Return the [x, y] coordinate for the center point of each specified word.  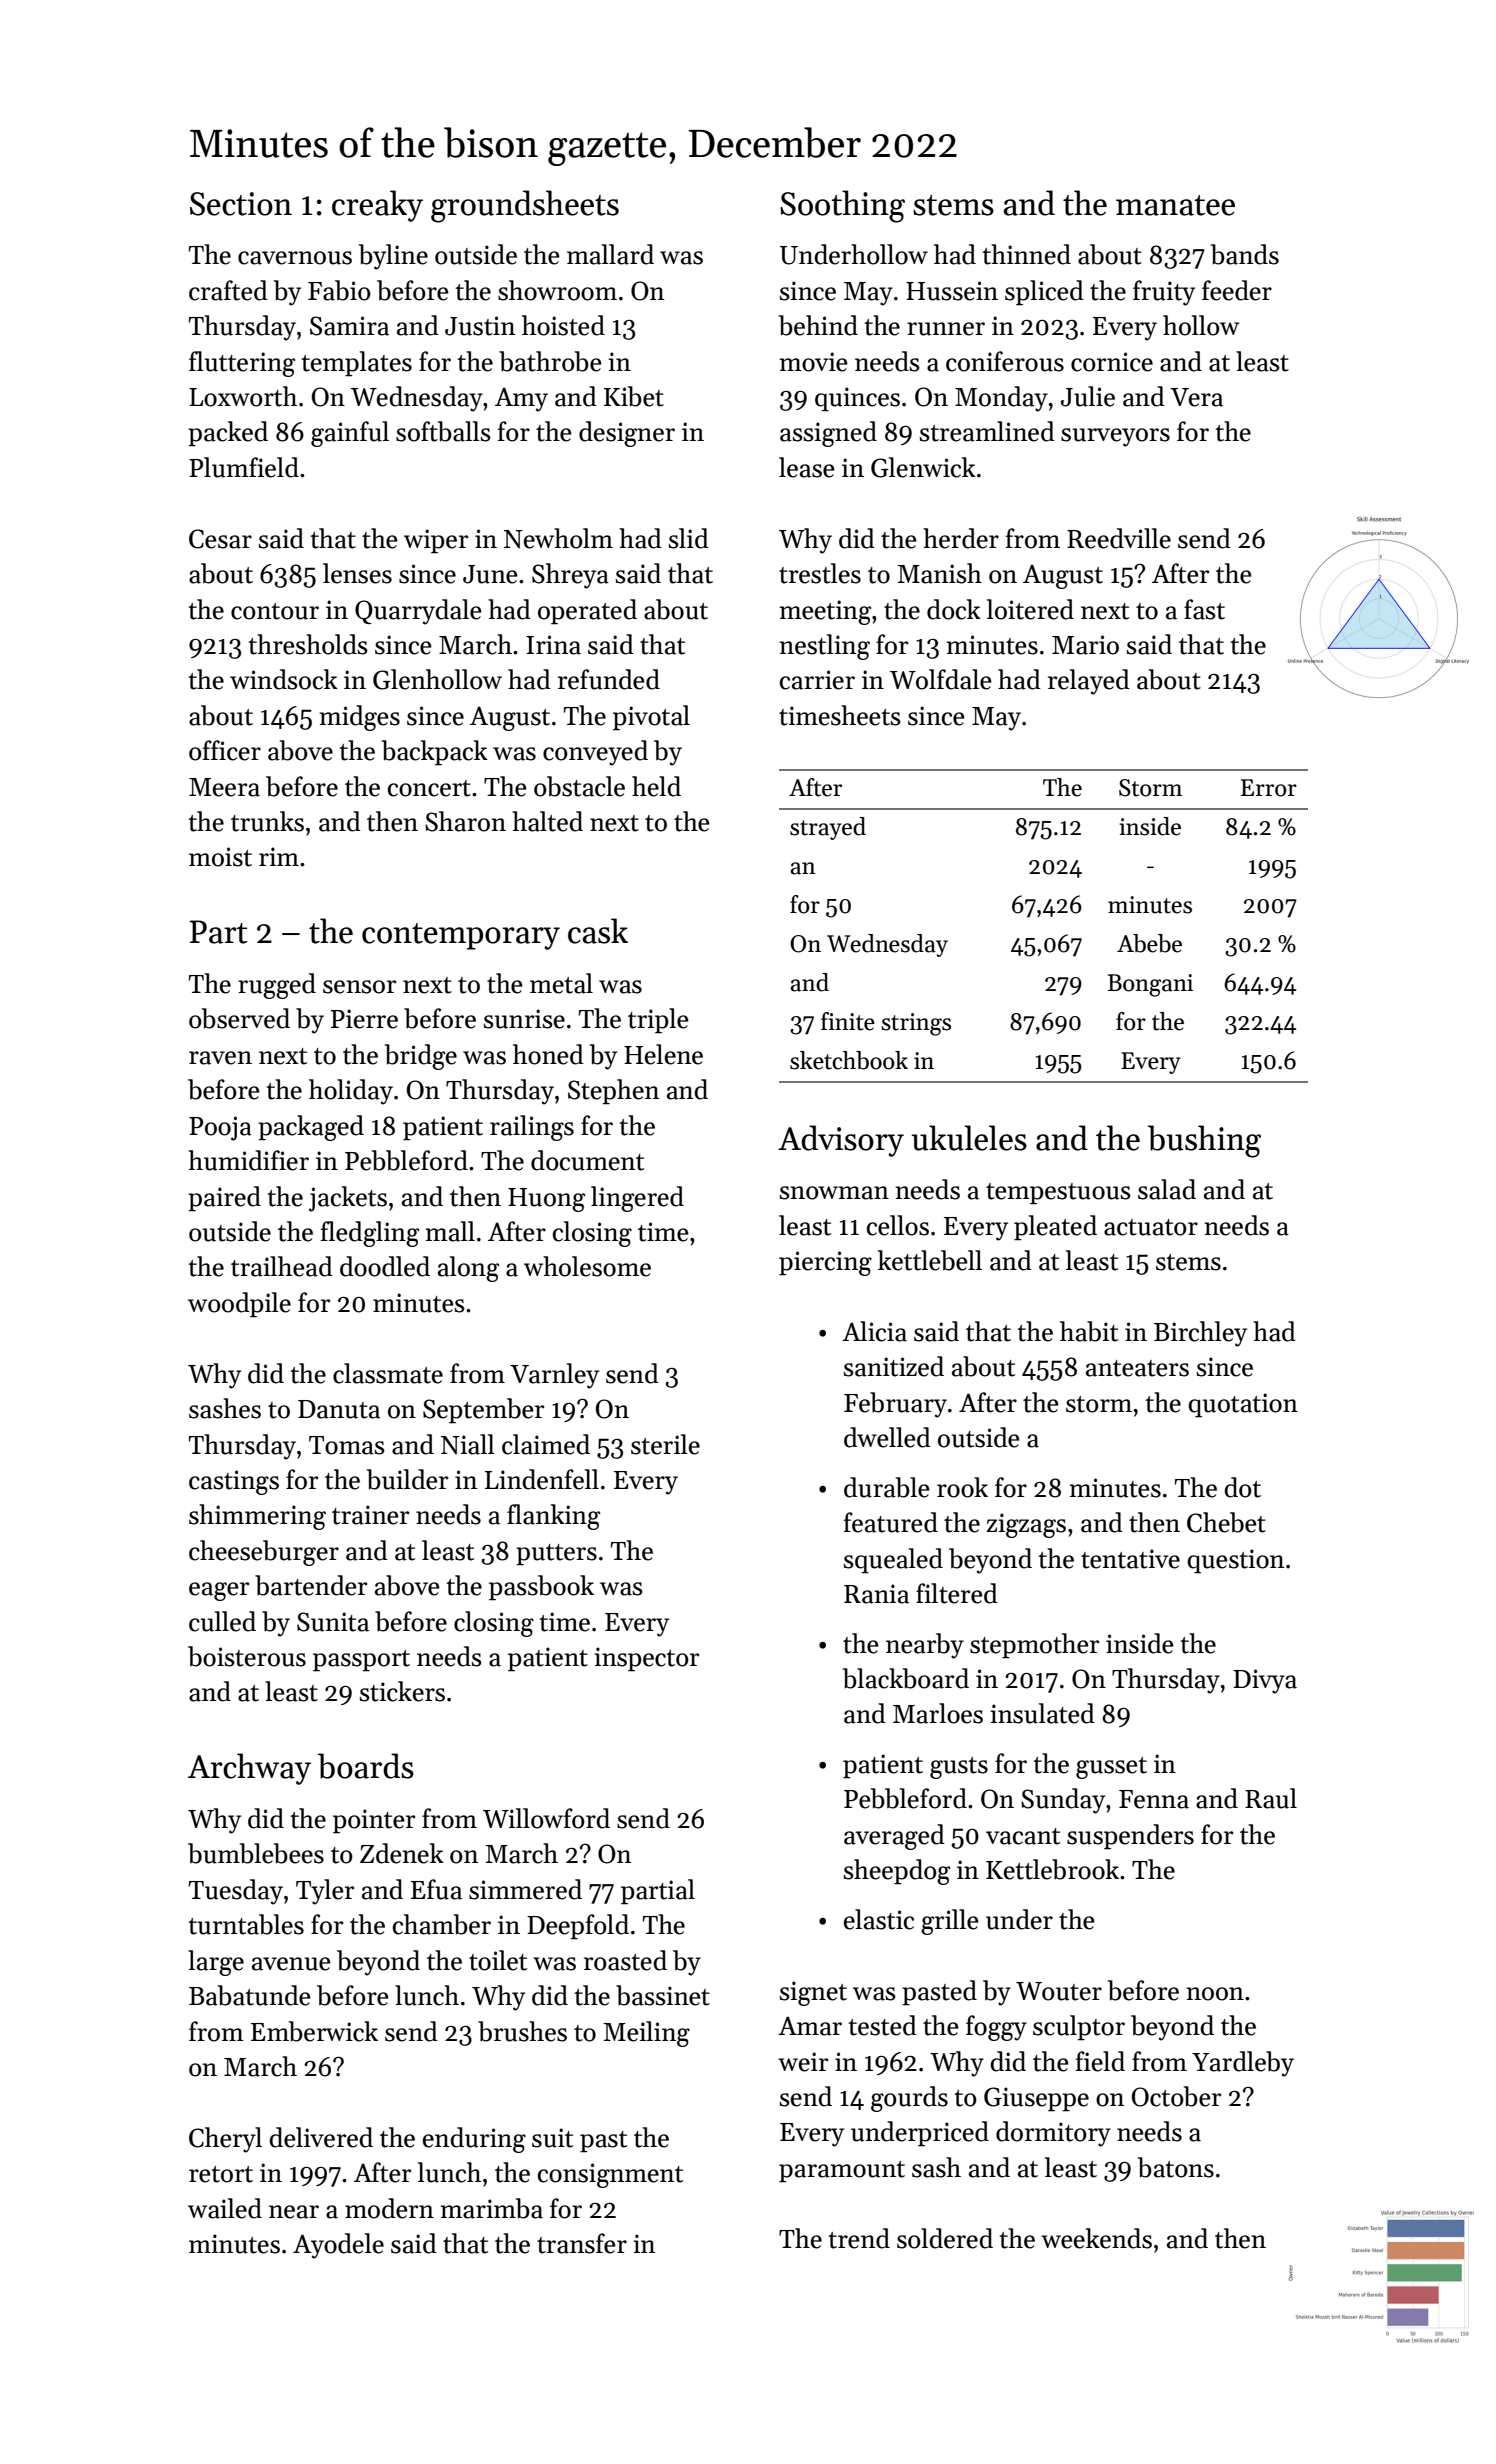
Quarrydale [418, 612]
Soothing [842, 206]
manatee [1175, 205]
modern [389, 2208]
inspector [646, 1659]
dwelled [887, 1437]
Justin [480, 326]
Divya [1265, 1681]
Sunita [333, 1622]
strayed [828, 828]
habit [1089, 1331]
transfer [582, 2243]
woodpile [239, 1305]
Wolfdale [941, 679]
